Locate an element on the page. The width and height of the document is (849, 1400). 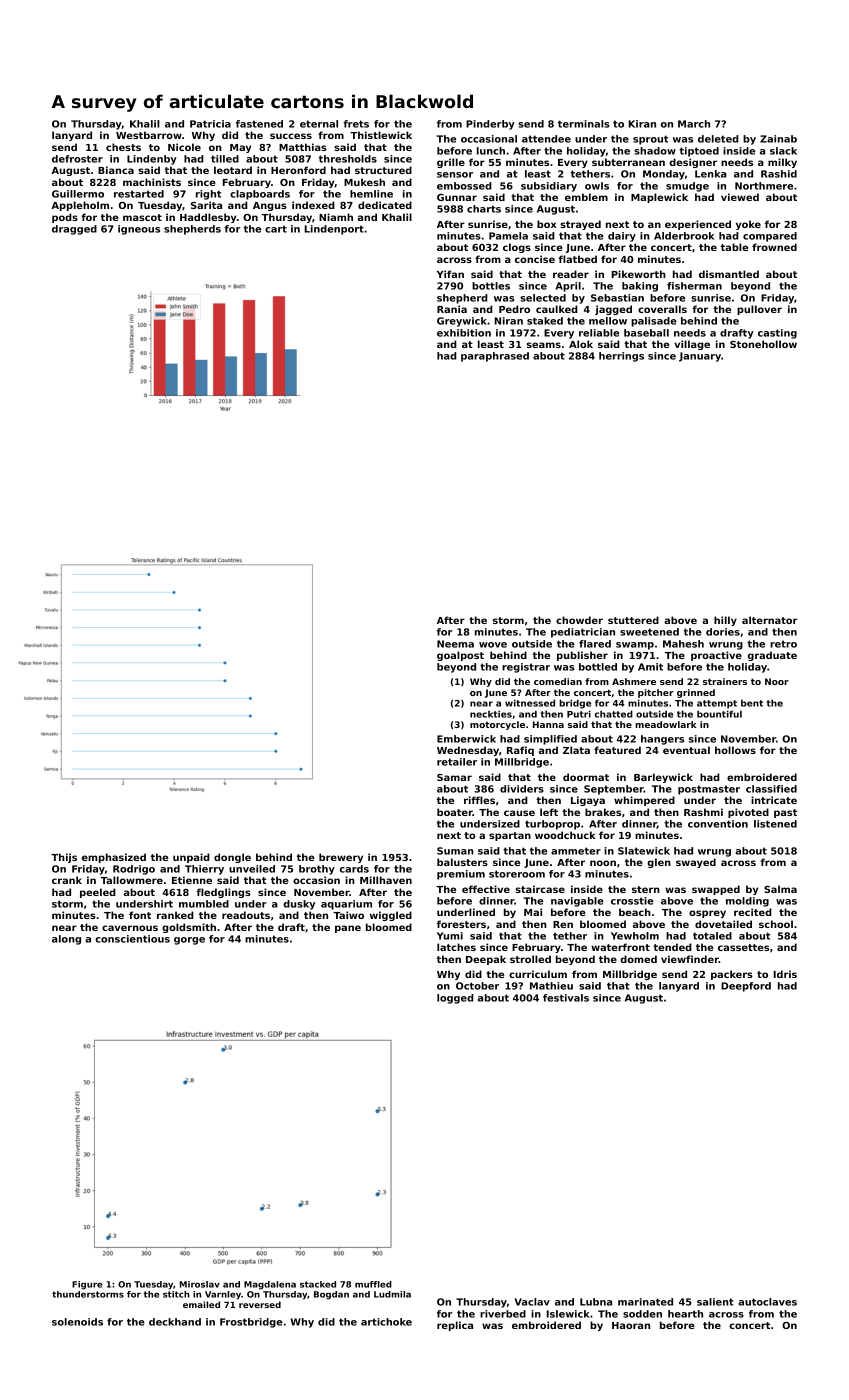
stacked is located at coordinates (318, 1284).
